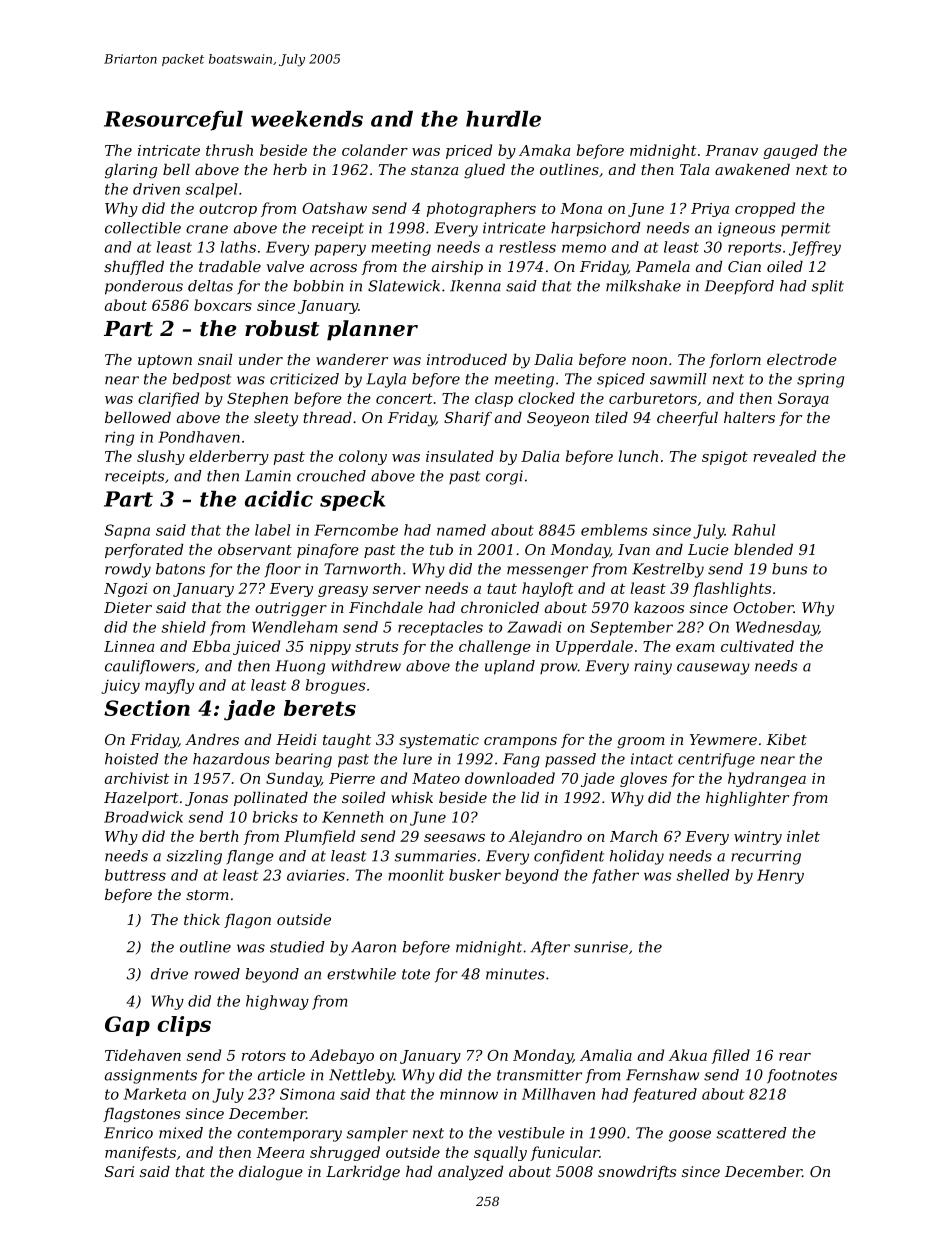  What do you see at coordinates (784, 456) in the screenshot?
I see `revealed` at bounding box center [784, 456].
